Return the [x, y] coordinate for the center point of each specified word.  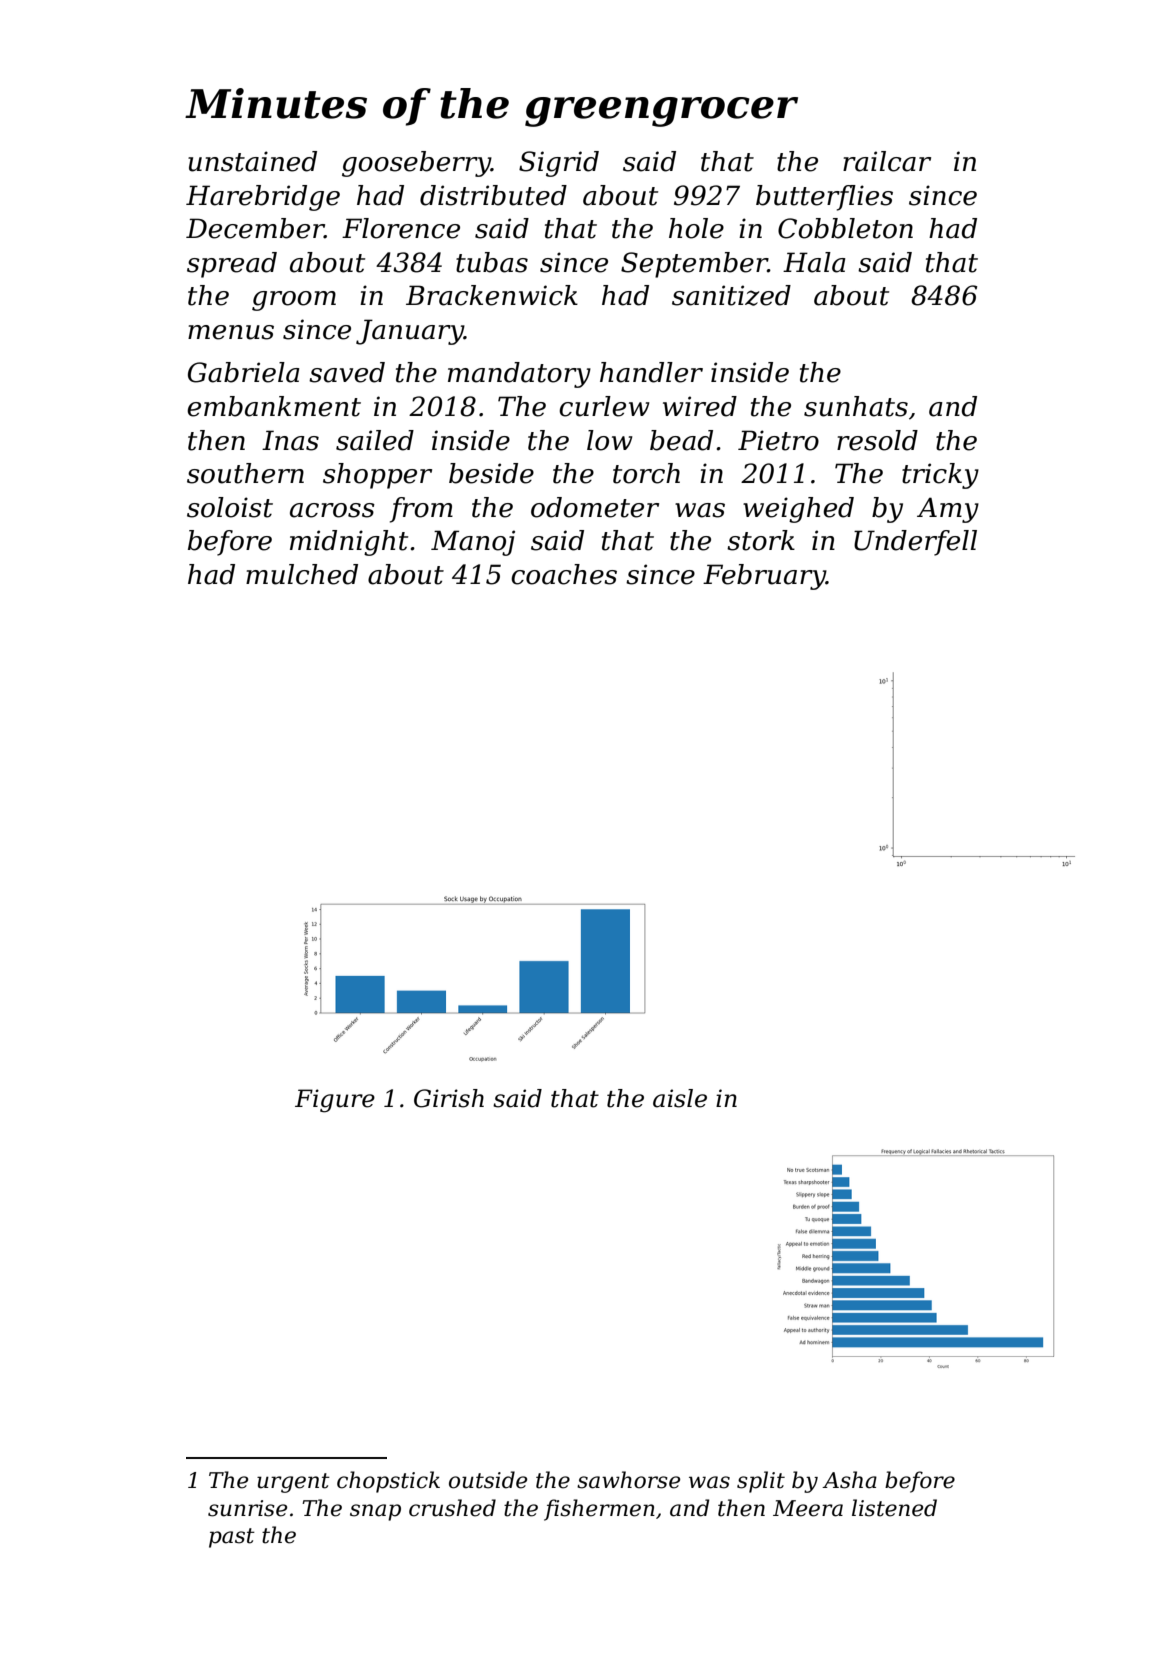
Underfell [915, 543]
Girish [449, 1098]
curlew [604, 406]
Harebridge [263, 198]
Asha [849, 1480]
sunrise [247, 1508]
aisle [680, 1098]
